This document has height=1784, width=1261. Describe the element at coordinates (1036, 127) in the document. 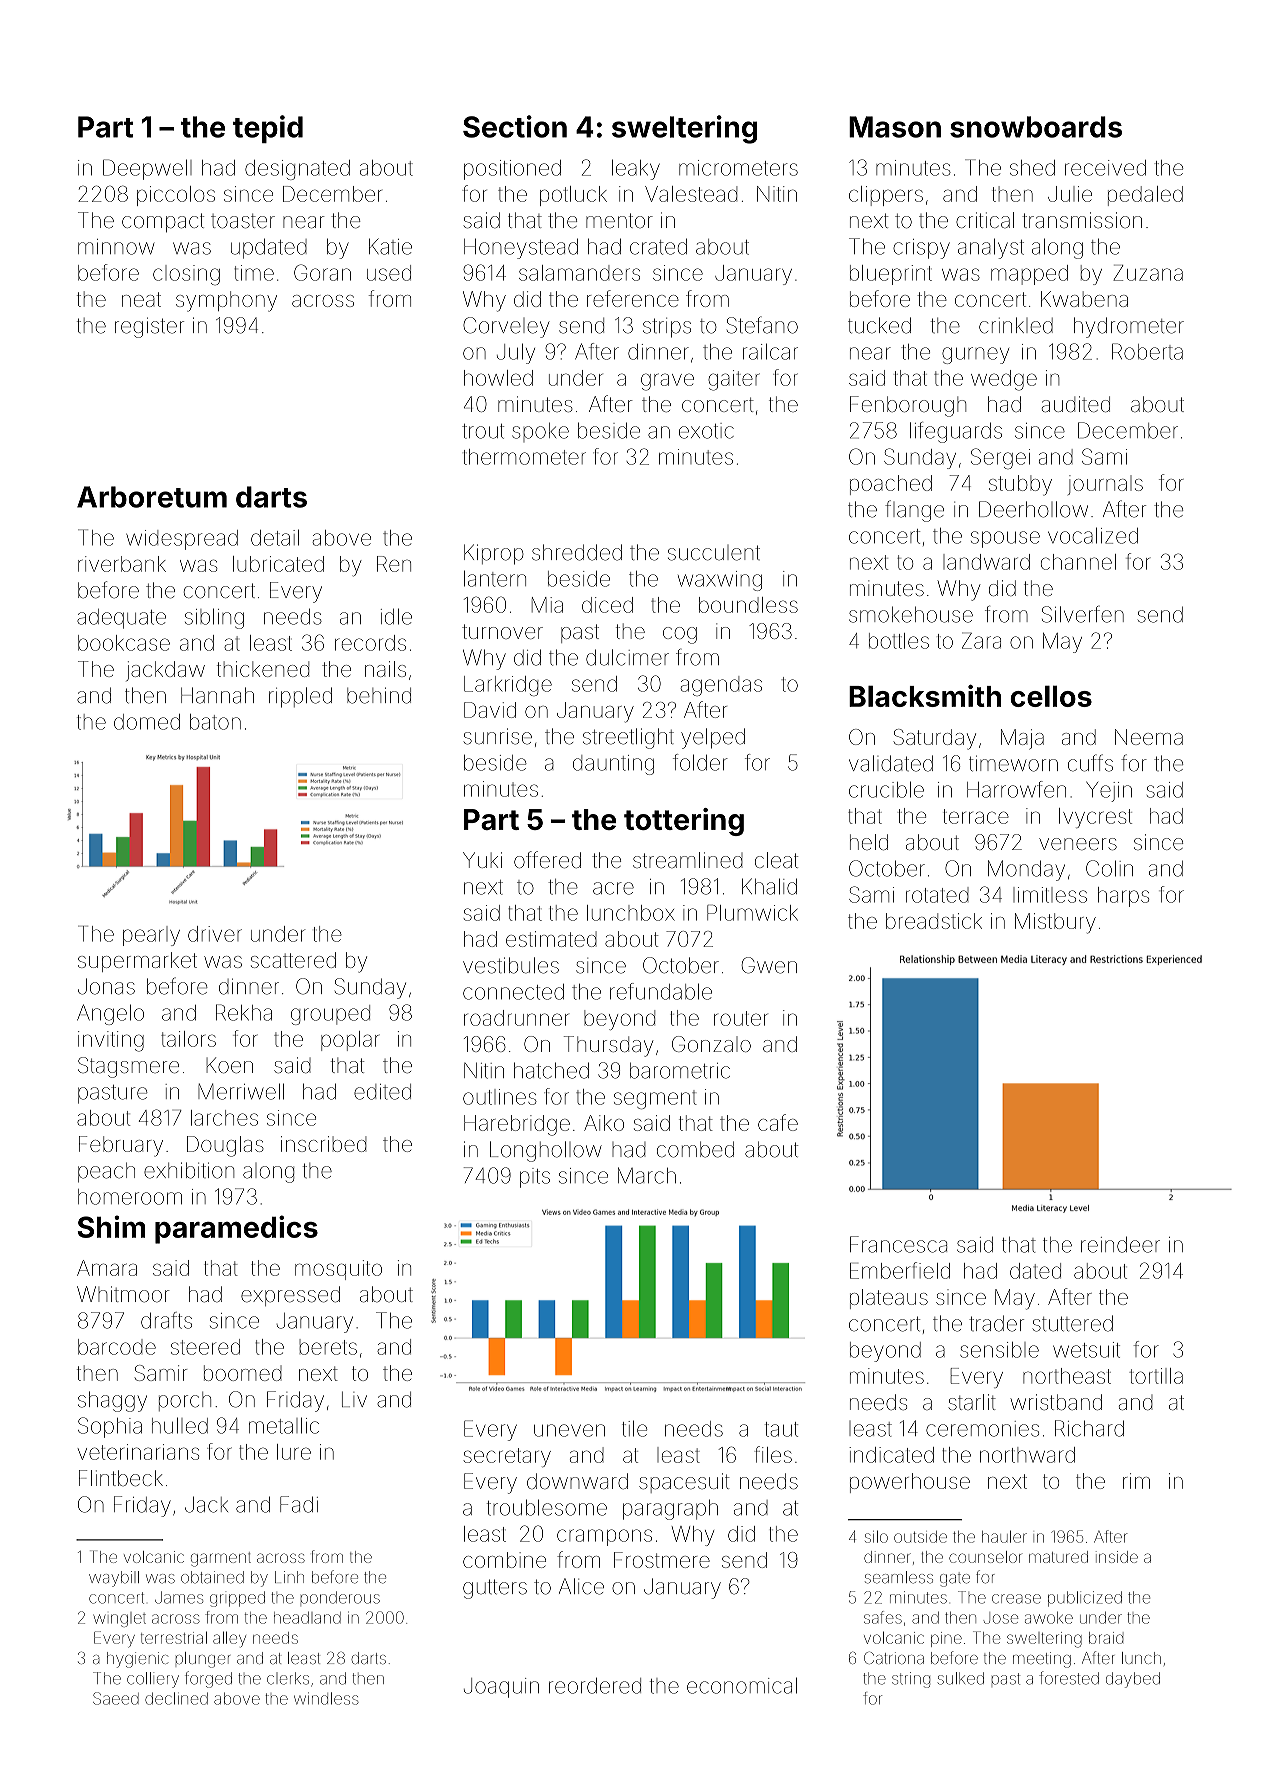

I see `snowboards` at that location.
